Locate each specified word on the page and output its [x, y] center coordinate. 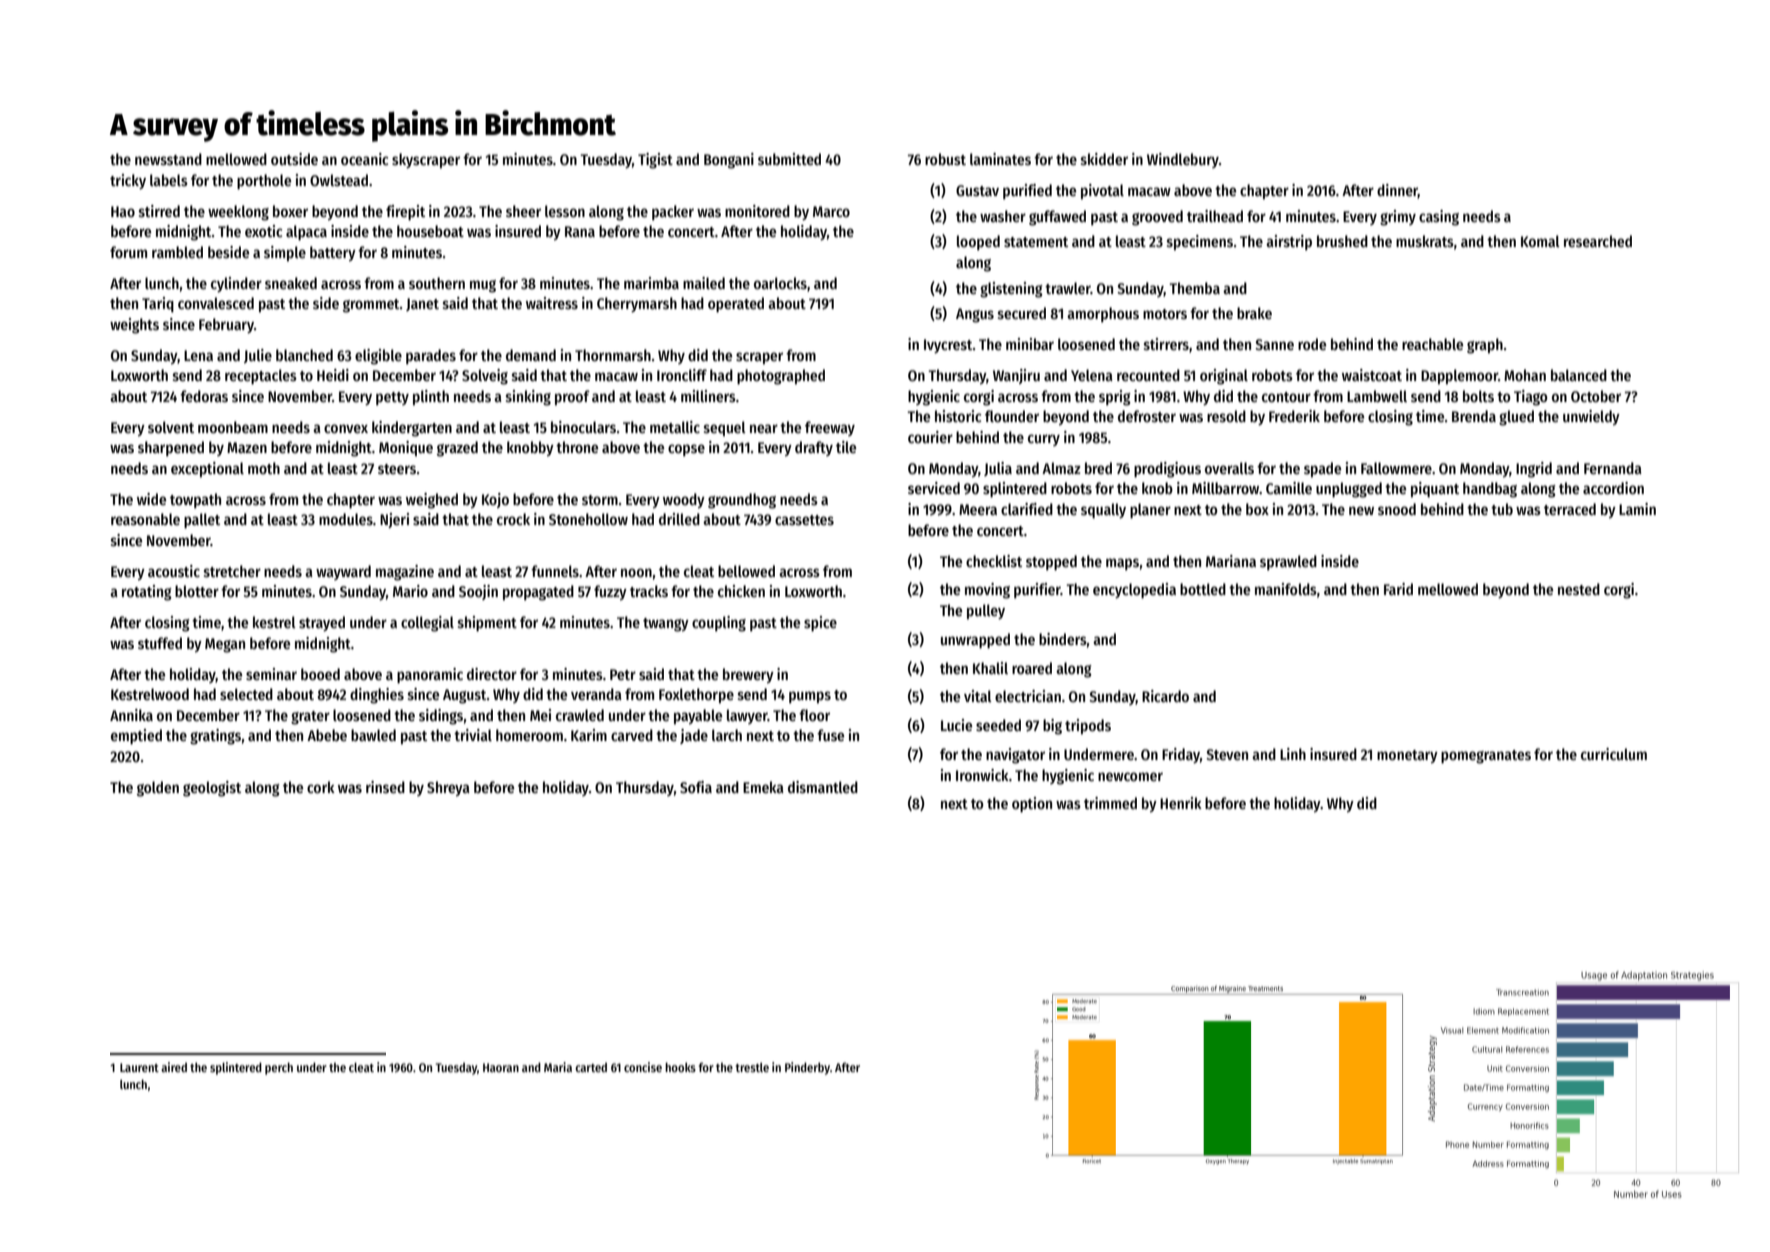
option [1032, 805]
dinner [1397, 191]
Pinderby [807, 1068]
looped [978, 242]
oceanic [365, 159]
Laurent [139, 1067]
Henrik [1181, 803]
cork [321, 787]
